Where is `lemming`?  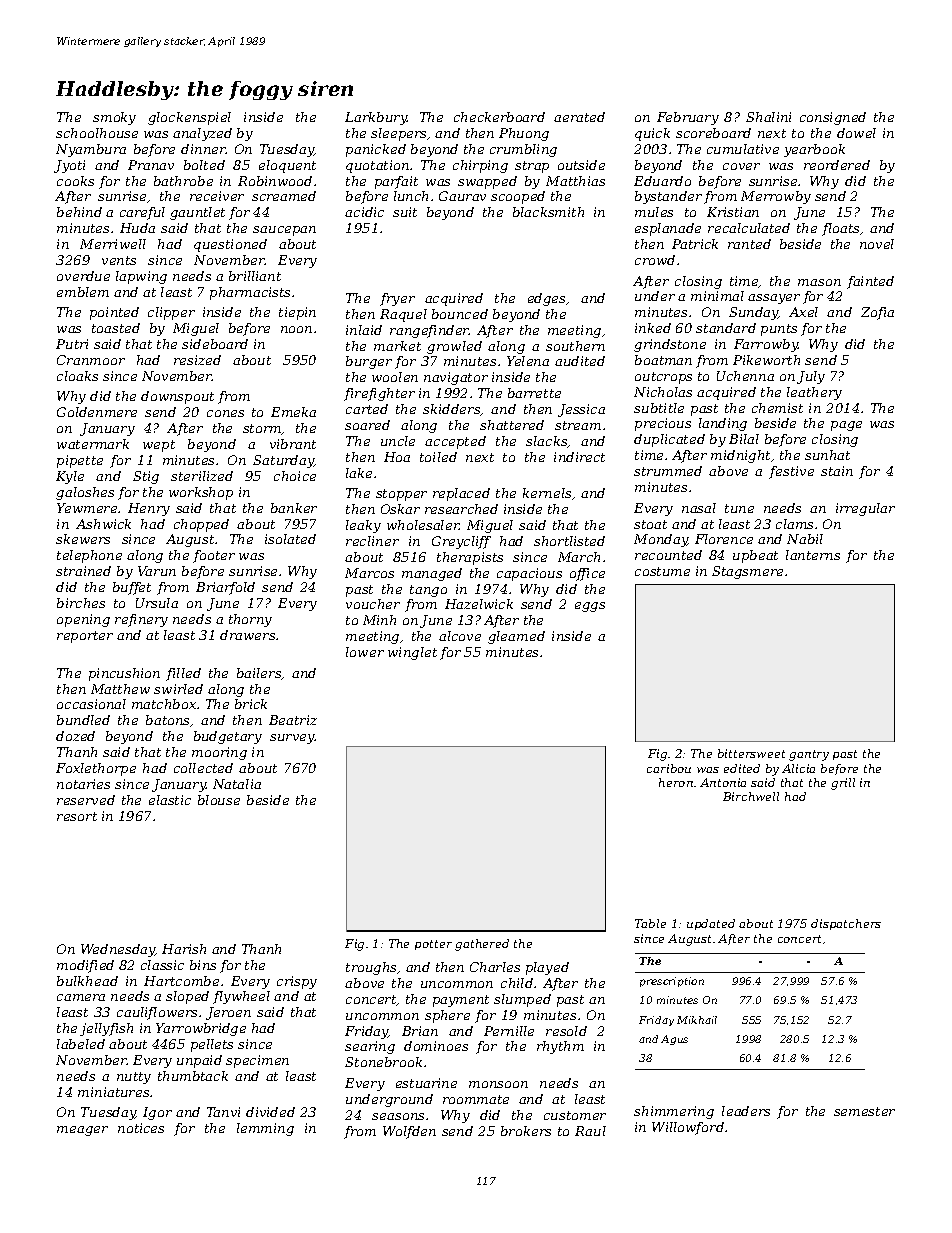
lemming is located at coordinates (265, 1129).
